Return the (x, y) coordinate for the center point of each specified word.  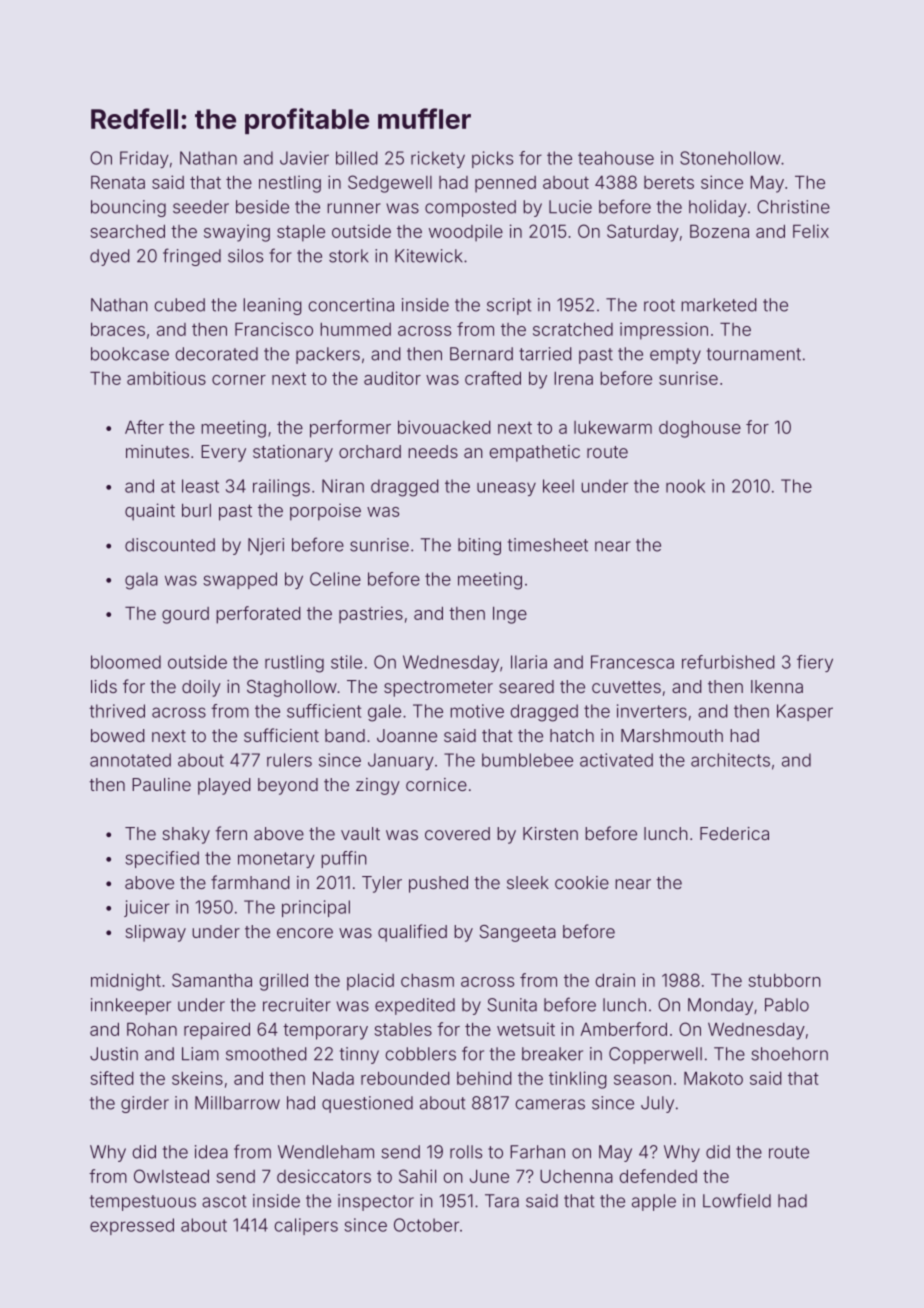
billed (356, 158)
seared (526, 686)
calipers (306, 1226)
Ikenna (777, 686)
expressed (132, 1226)
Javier (304, 158)
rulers (289, 760)
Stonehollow (730, 158)
